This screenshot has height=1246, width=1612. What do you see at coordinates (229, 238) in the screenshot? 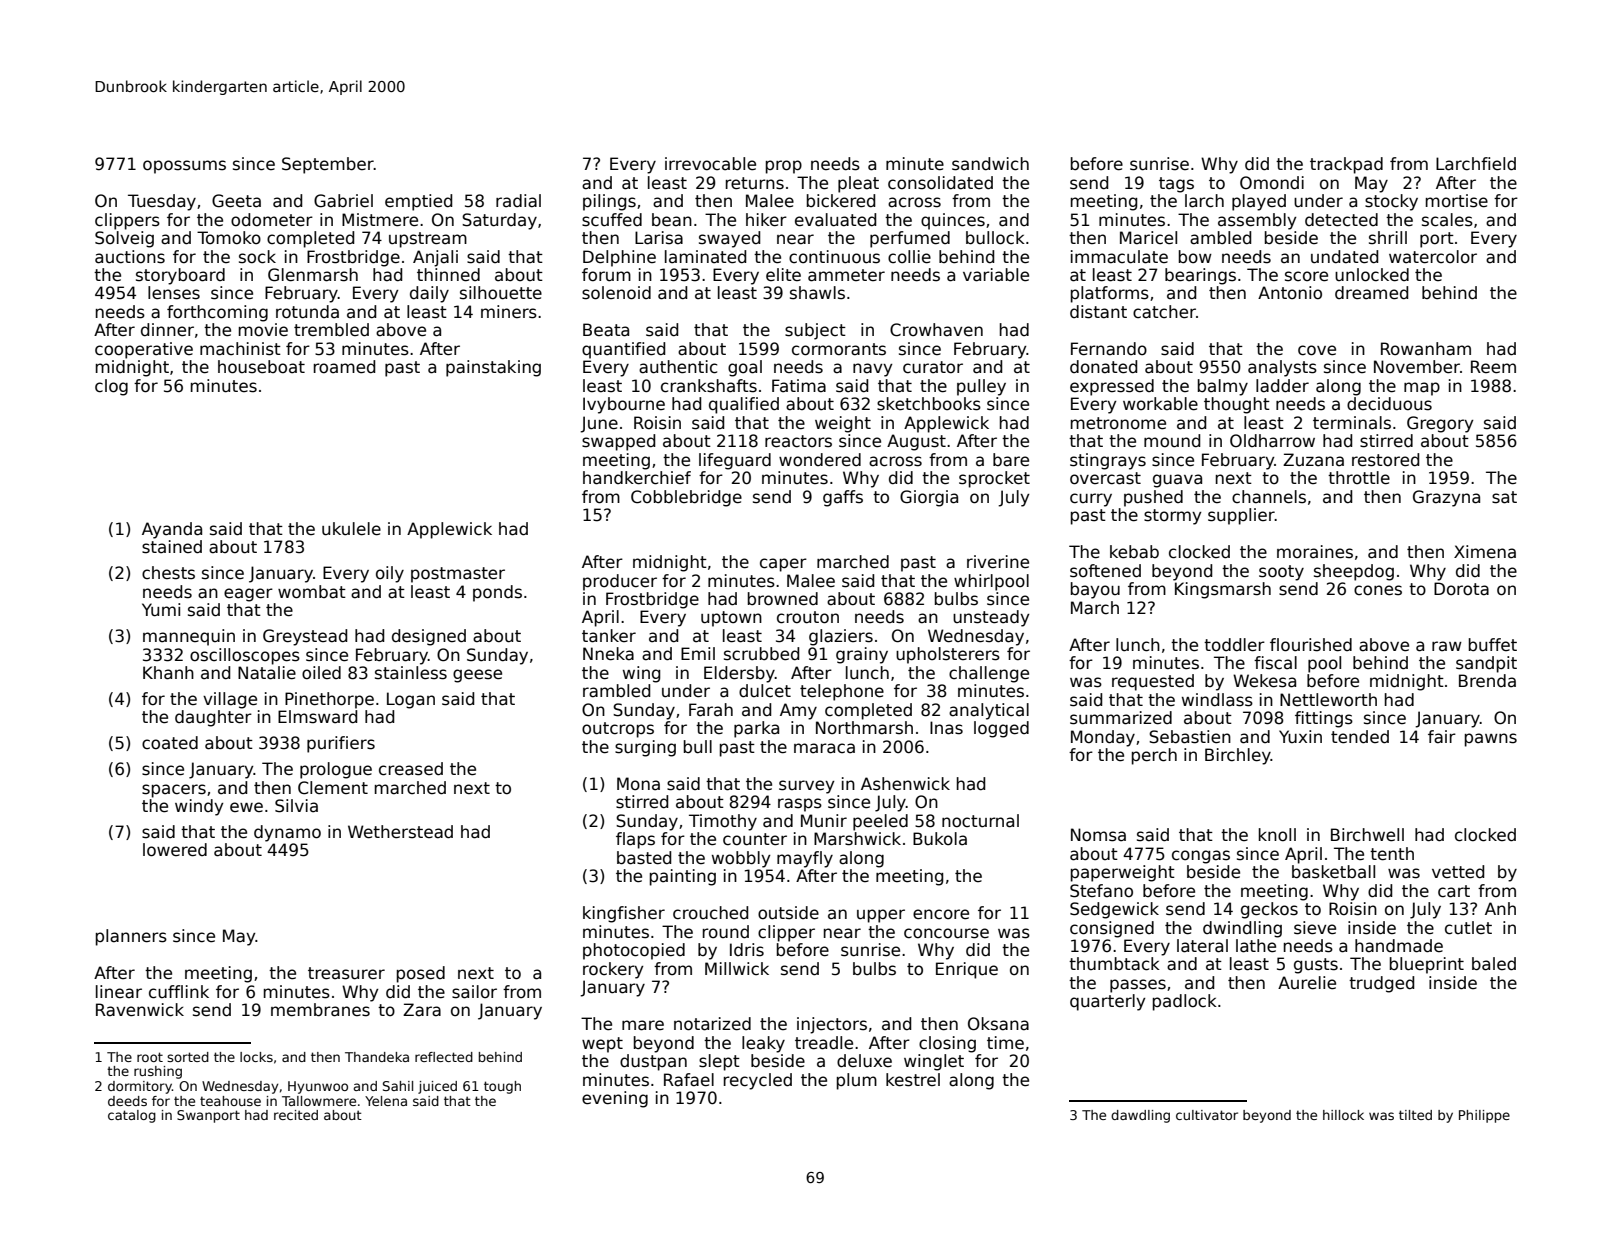
I see `Tomoko` at bounding box center [229, 238].
